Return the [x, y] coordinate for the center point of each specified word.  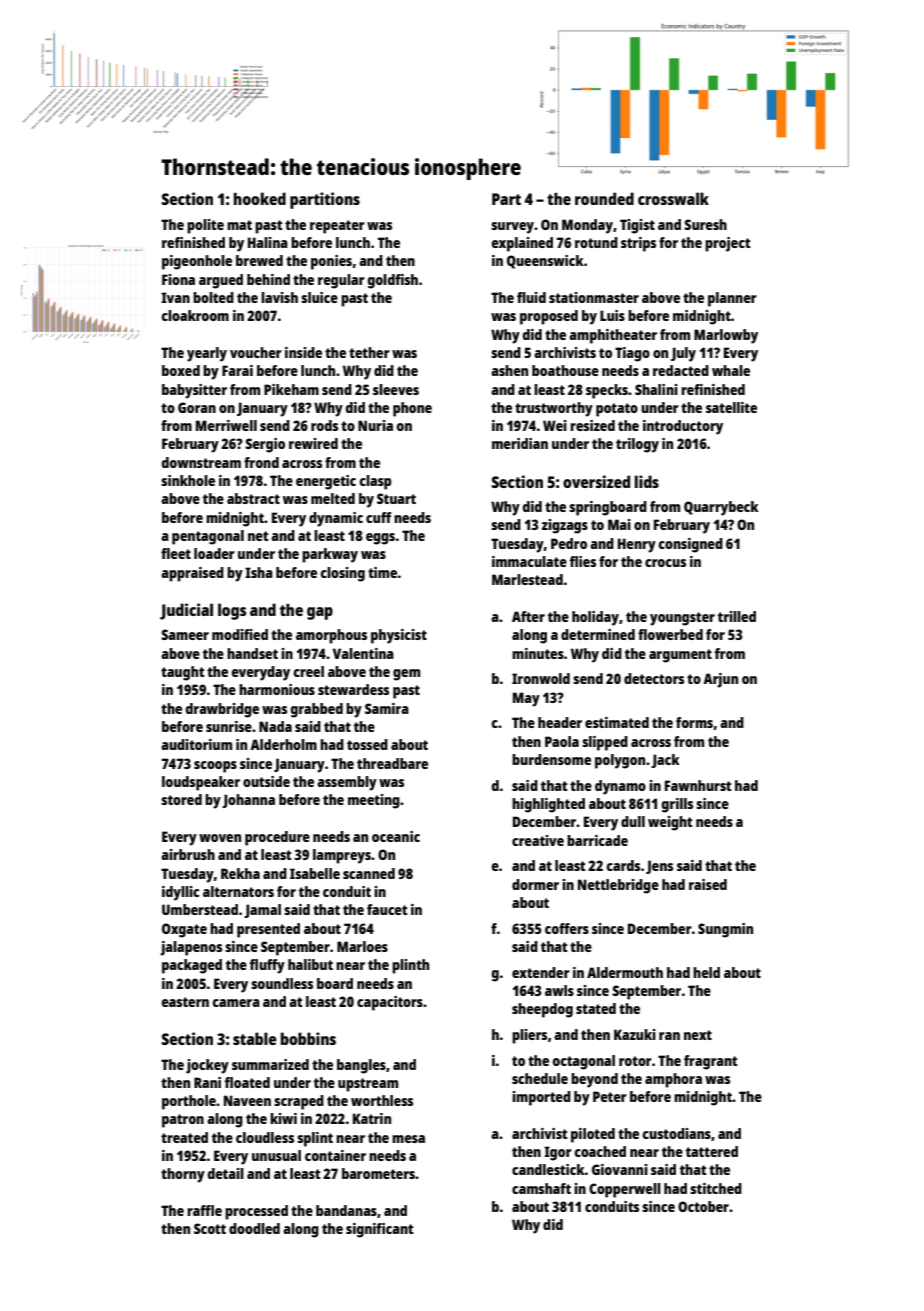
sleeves [396, 389]
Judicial [186, 611]
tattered [712, 1151]
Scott [210, 1228]
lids [647, 481]
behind [268, 279]
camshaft [541, 1188]
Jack [665, 761]
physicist [399, 636]
